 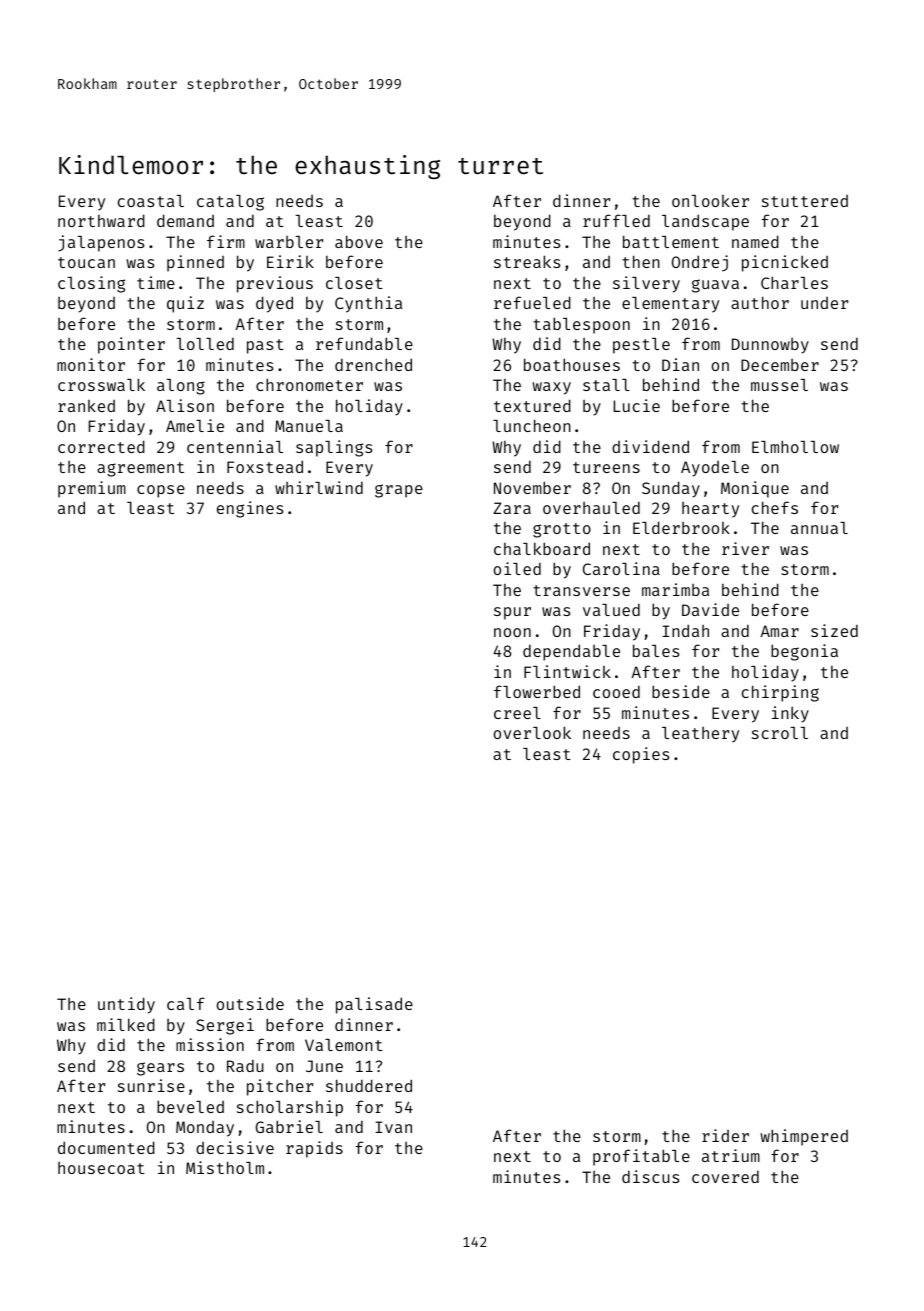 What do you see at coordinates (779, 385) in the screenshot?
I see `mussel` at bounding box center [779, 385].
